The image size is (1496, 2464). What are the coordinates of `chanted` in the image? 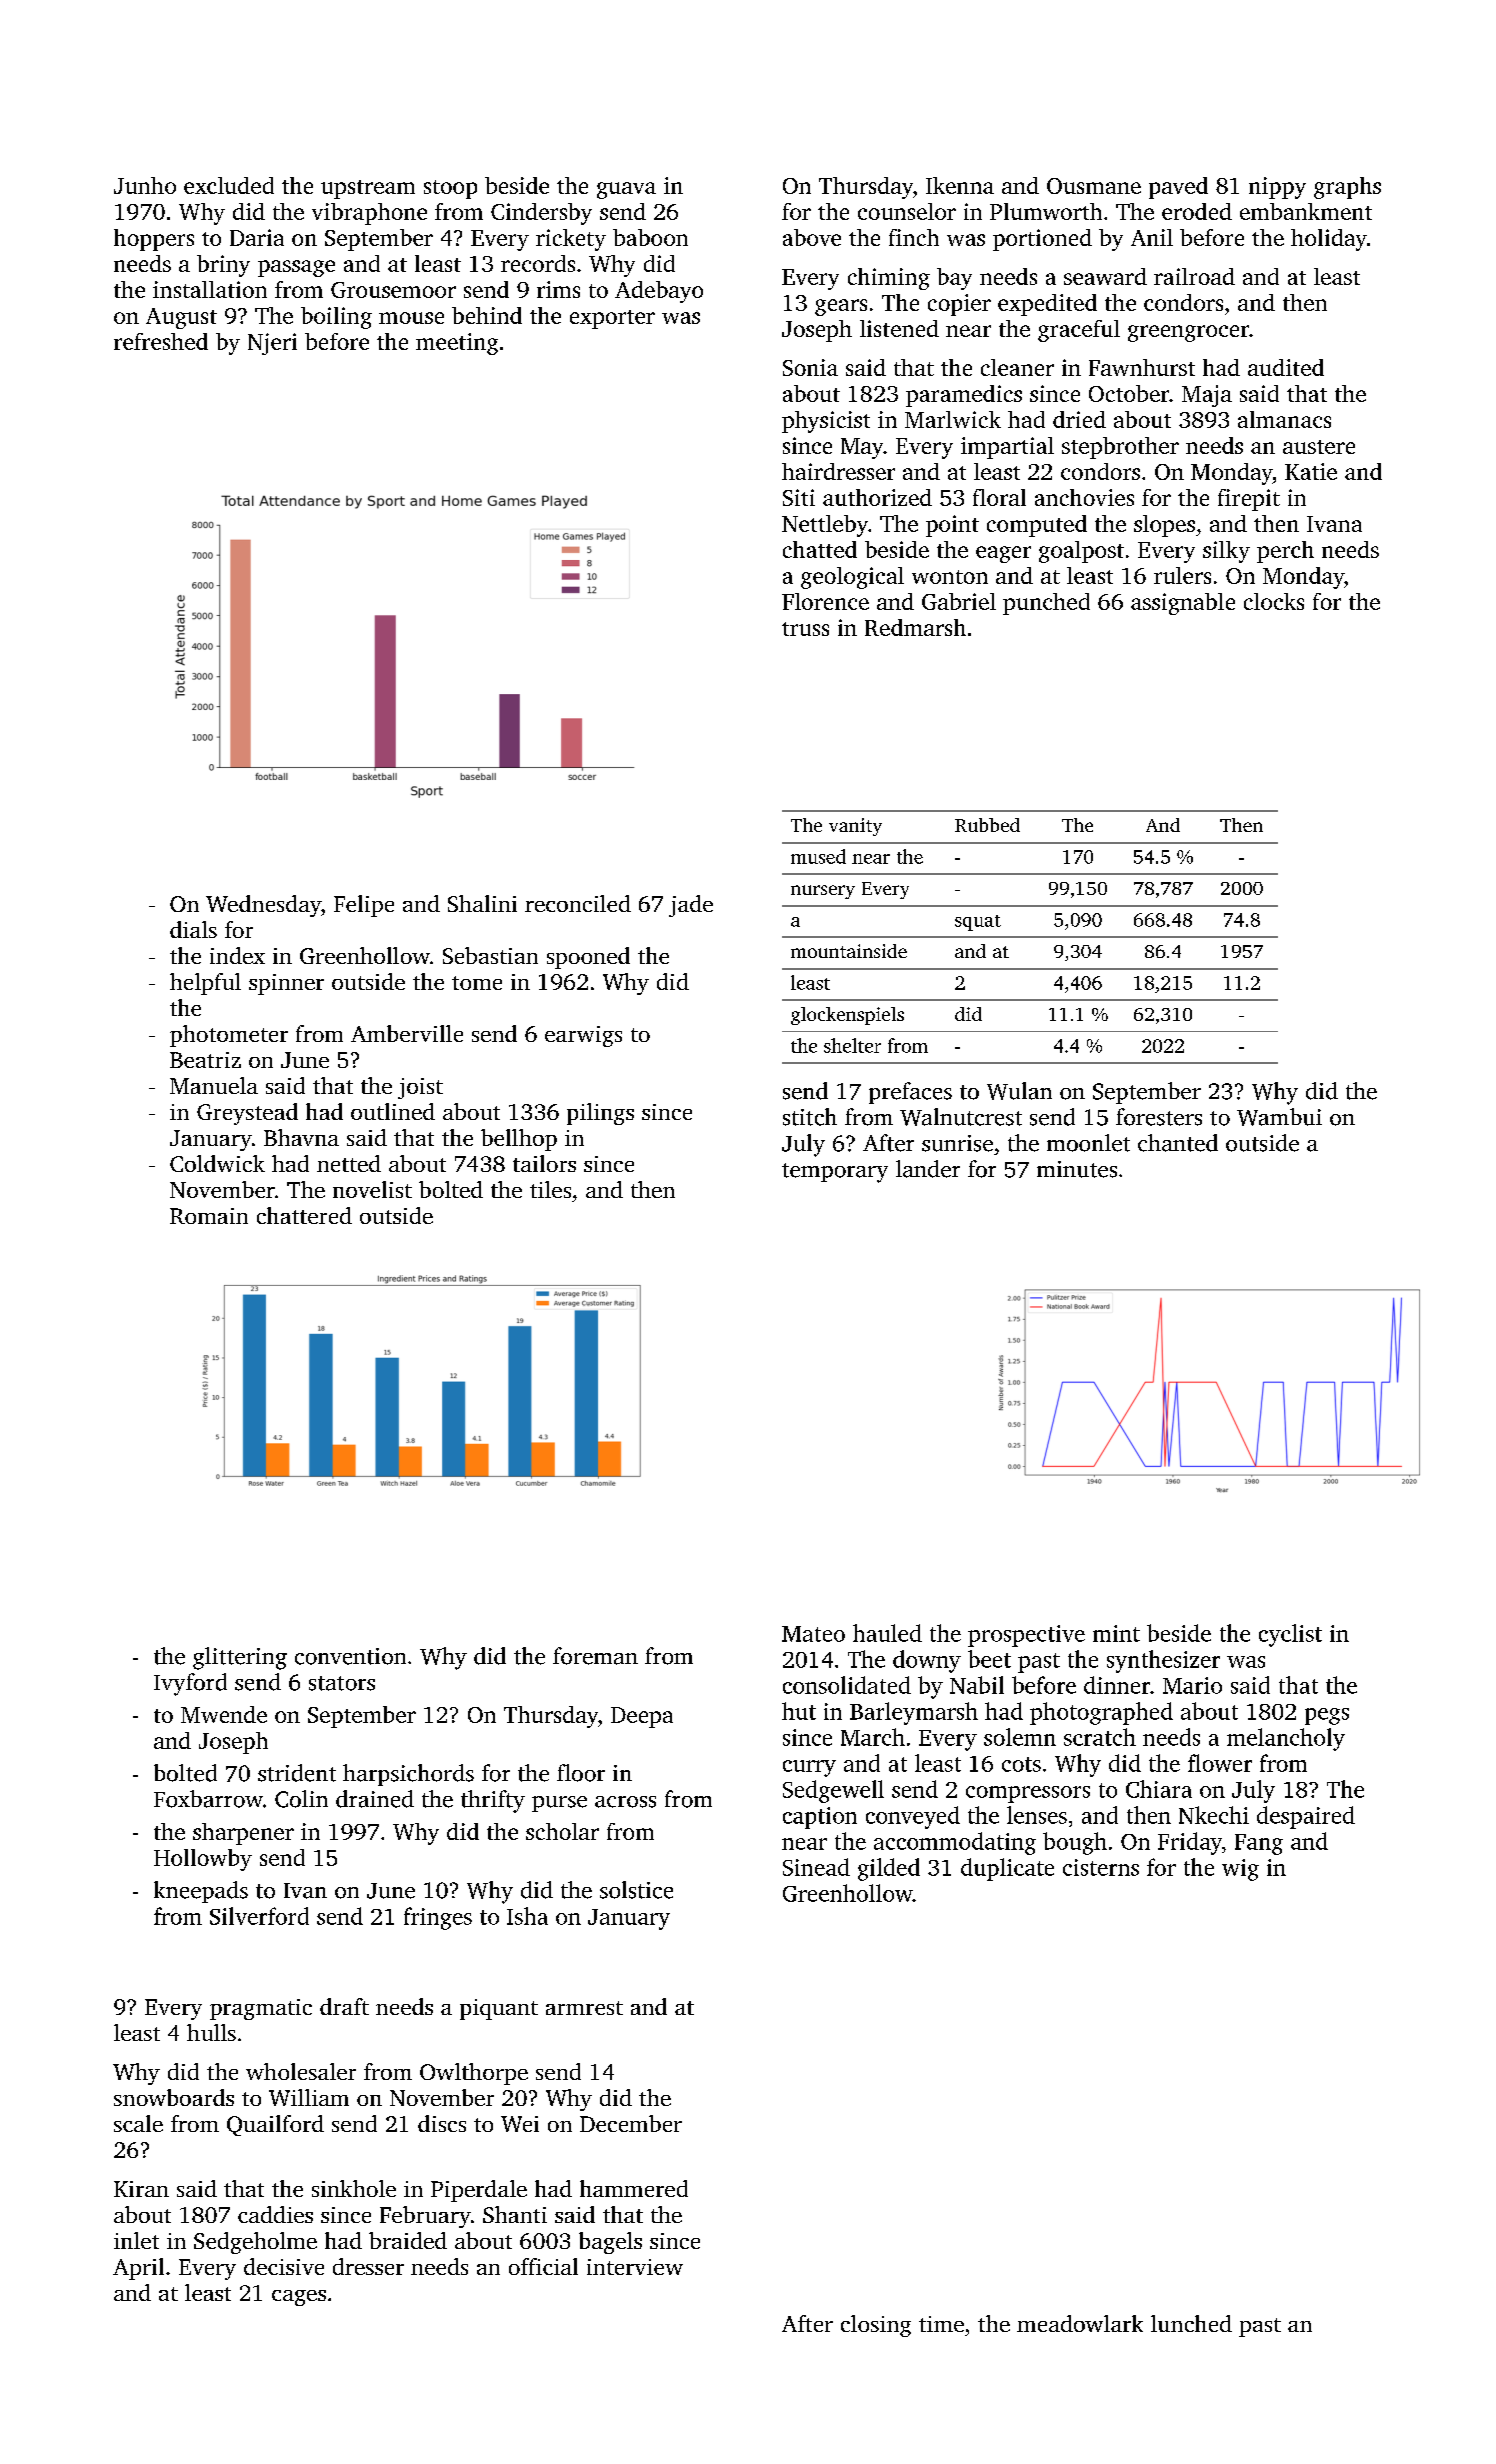 It's located at (1178, 1143).
